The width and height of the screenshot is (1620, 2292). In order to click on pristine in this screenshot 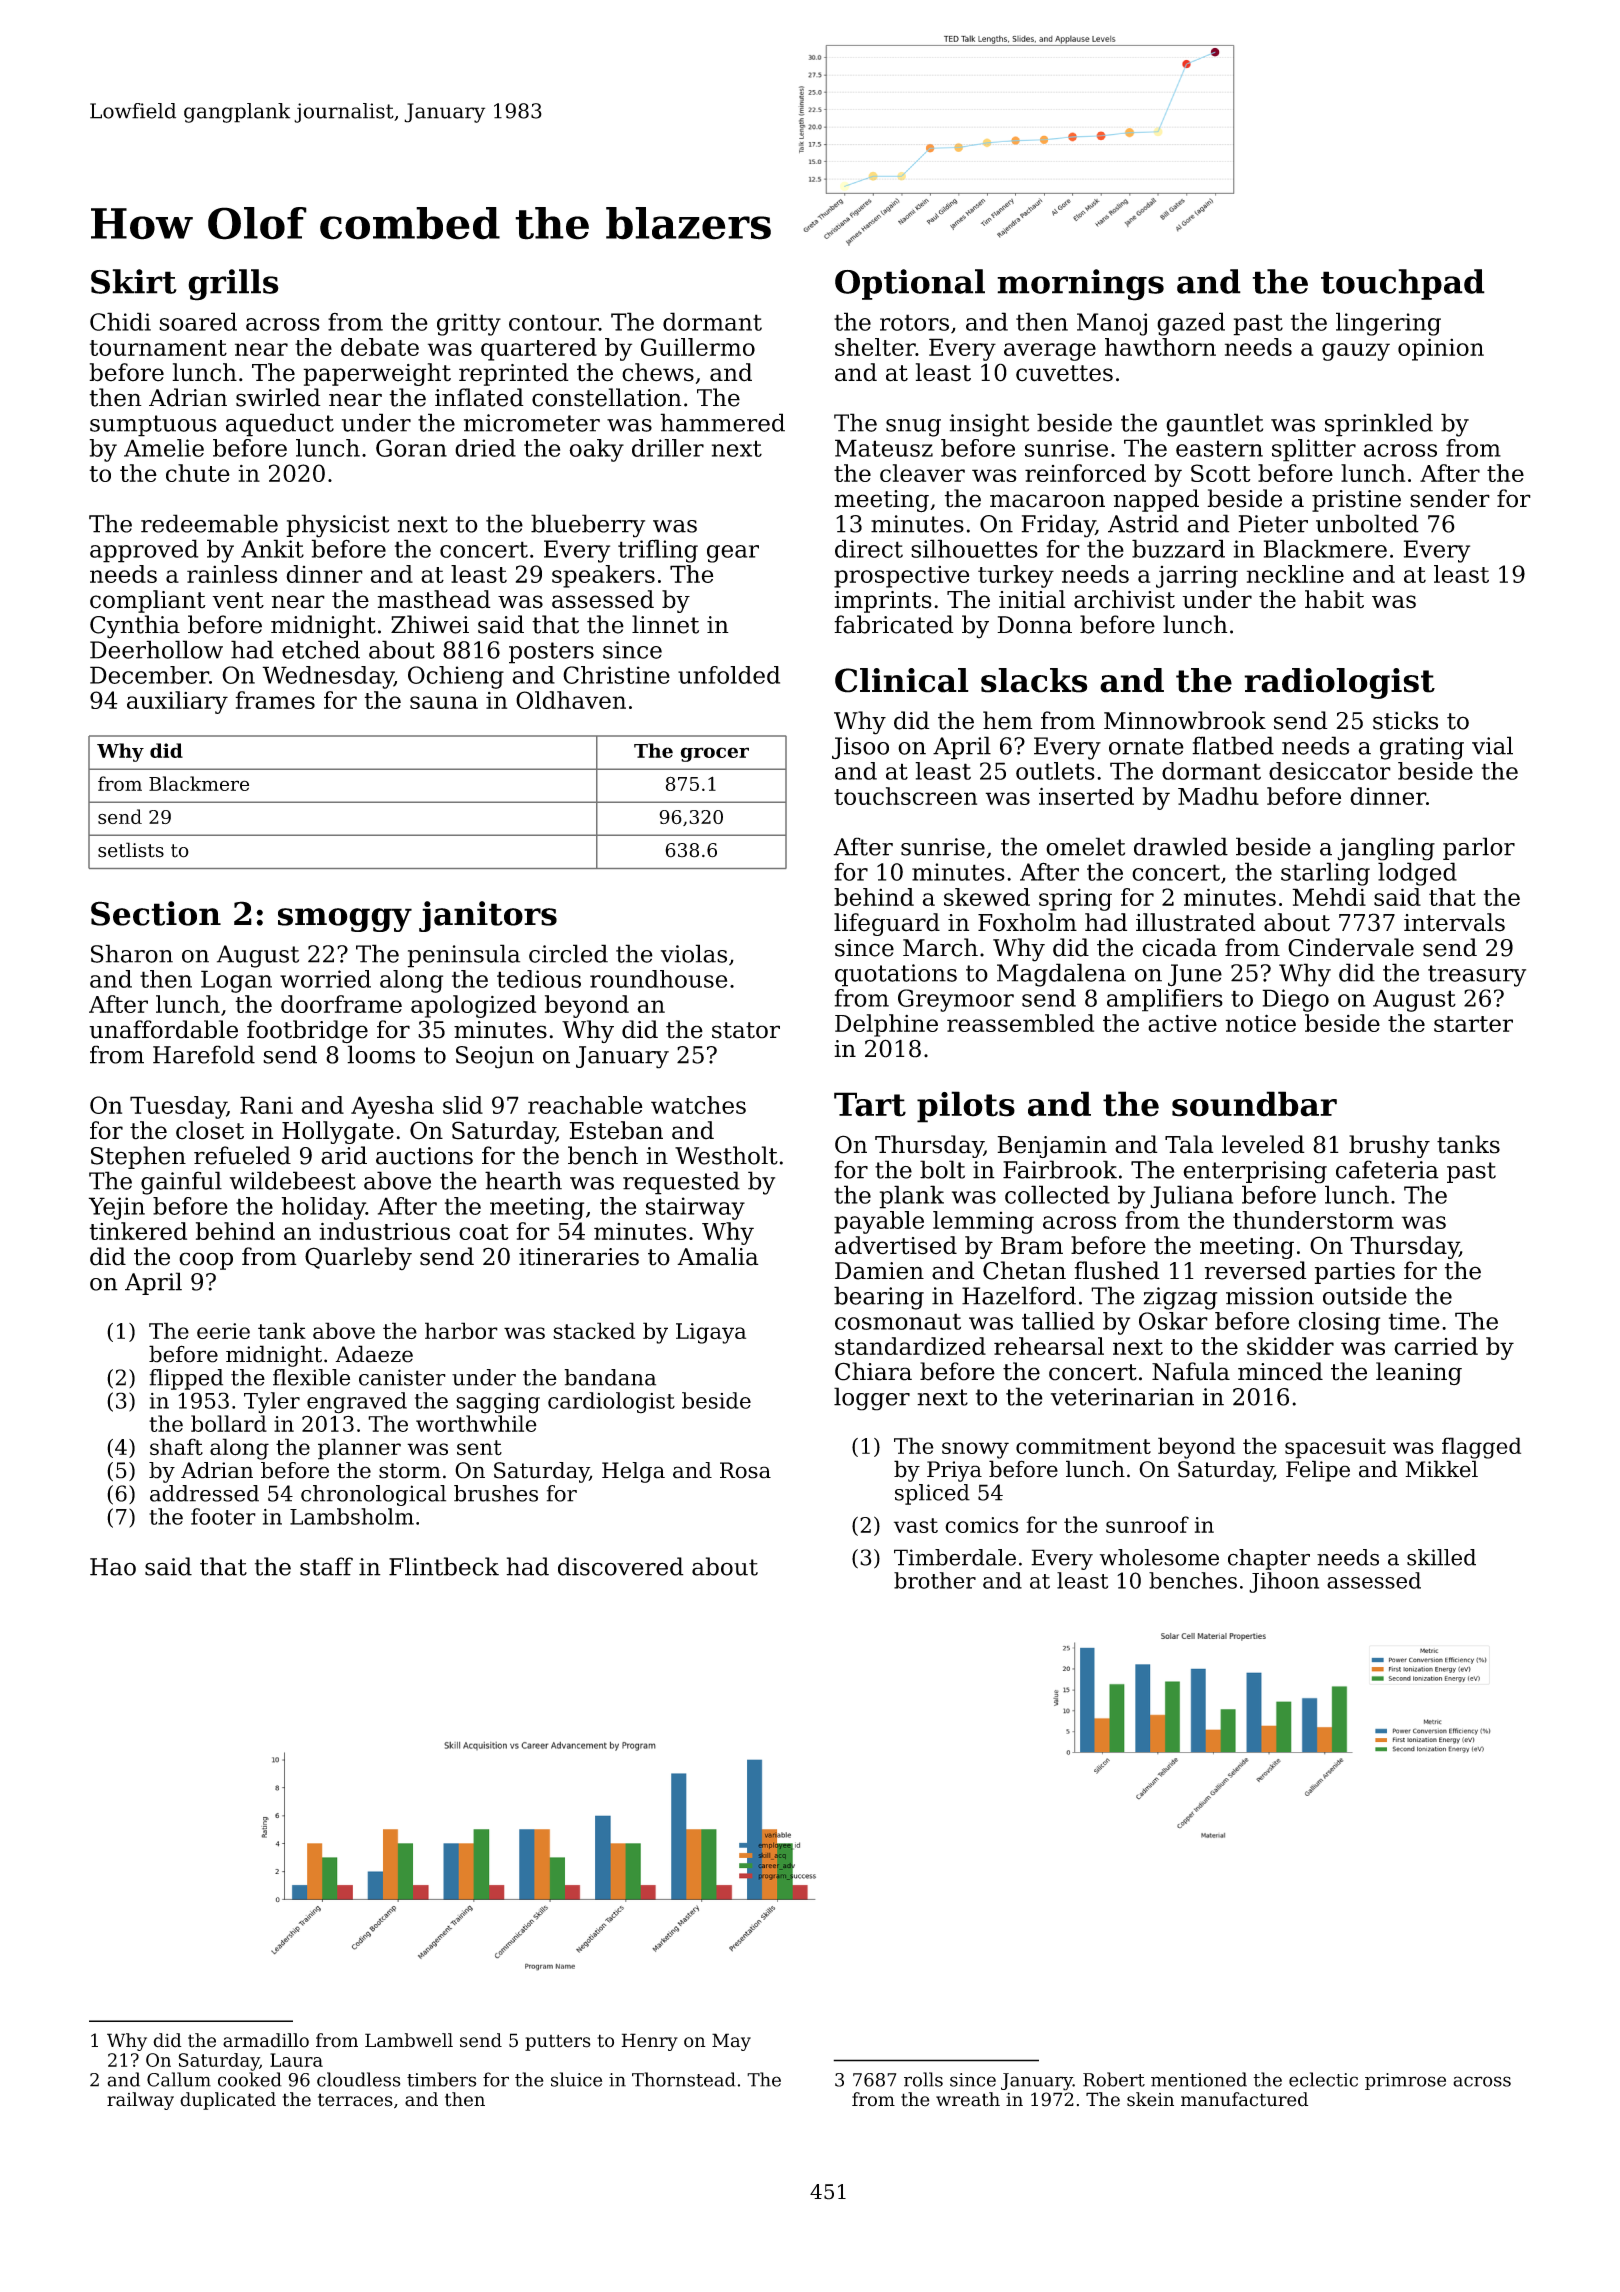, I will do `click(1356, 501)`.
